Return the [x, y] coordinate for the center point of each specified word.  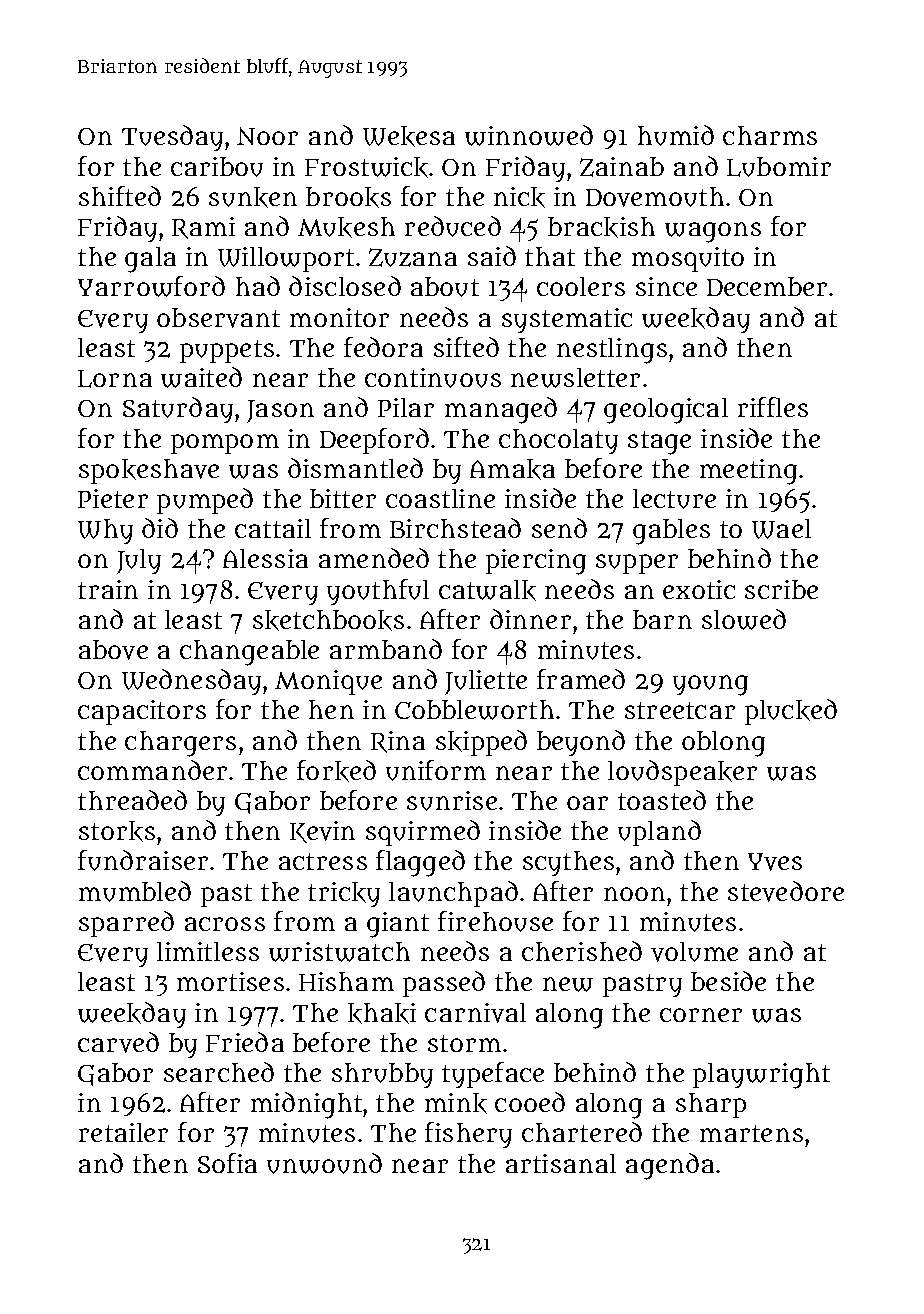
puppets [227, 351]
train [108, 589]
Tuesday [172, 138]
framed [581, 679]
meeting [748, 472]
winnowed [529, 135]
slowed [744, 619]
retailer [123, 1132]
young [710, 685]
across [225, 924]
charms [770, 135]
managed [501, 410]
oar [587, 803]
